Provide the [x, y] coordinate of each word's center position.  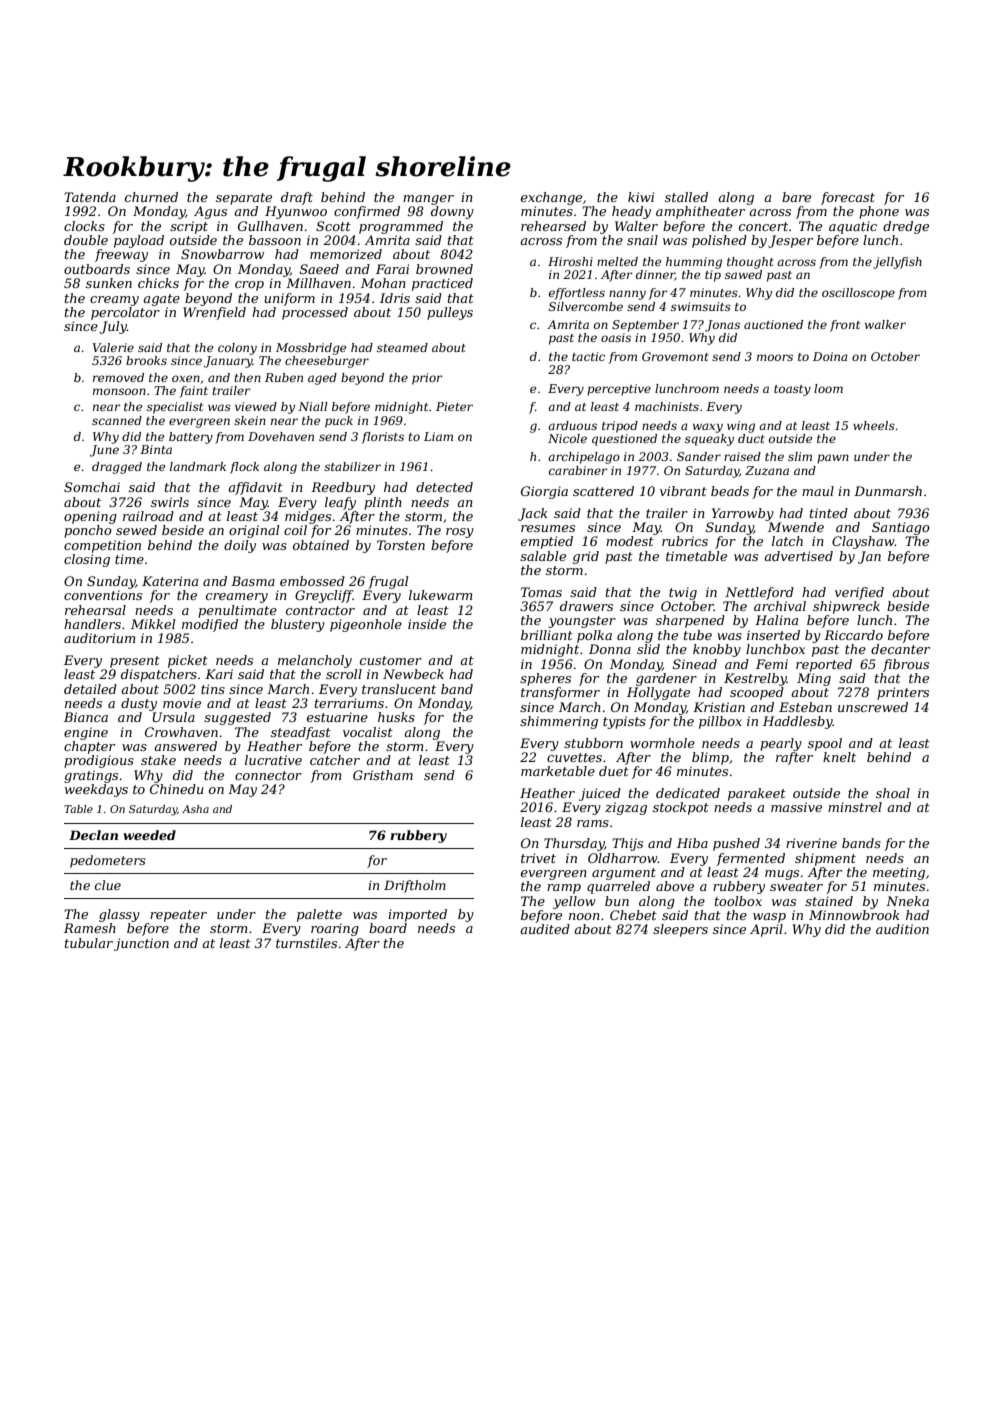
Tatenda [90, 197]
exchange [551, 198]
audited [545, 929]
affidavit [255, 488]
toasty [792, 390]
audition [902, 929]
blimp [710, 758]
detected [444, 487]
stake [158, 760]
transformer [560, 693]
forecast [848, 198]
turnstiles [306, 943]
